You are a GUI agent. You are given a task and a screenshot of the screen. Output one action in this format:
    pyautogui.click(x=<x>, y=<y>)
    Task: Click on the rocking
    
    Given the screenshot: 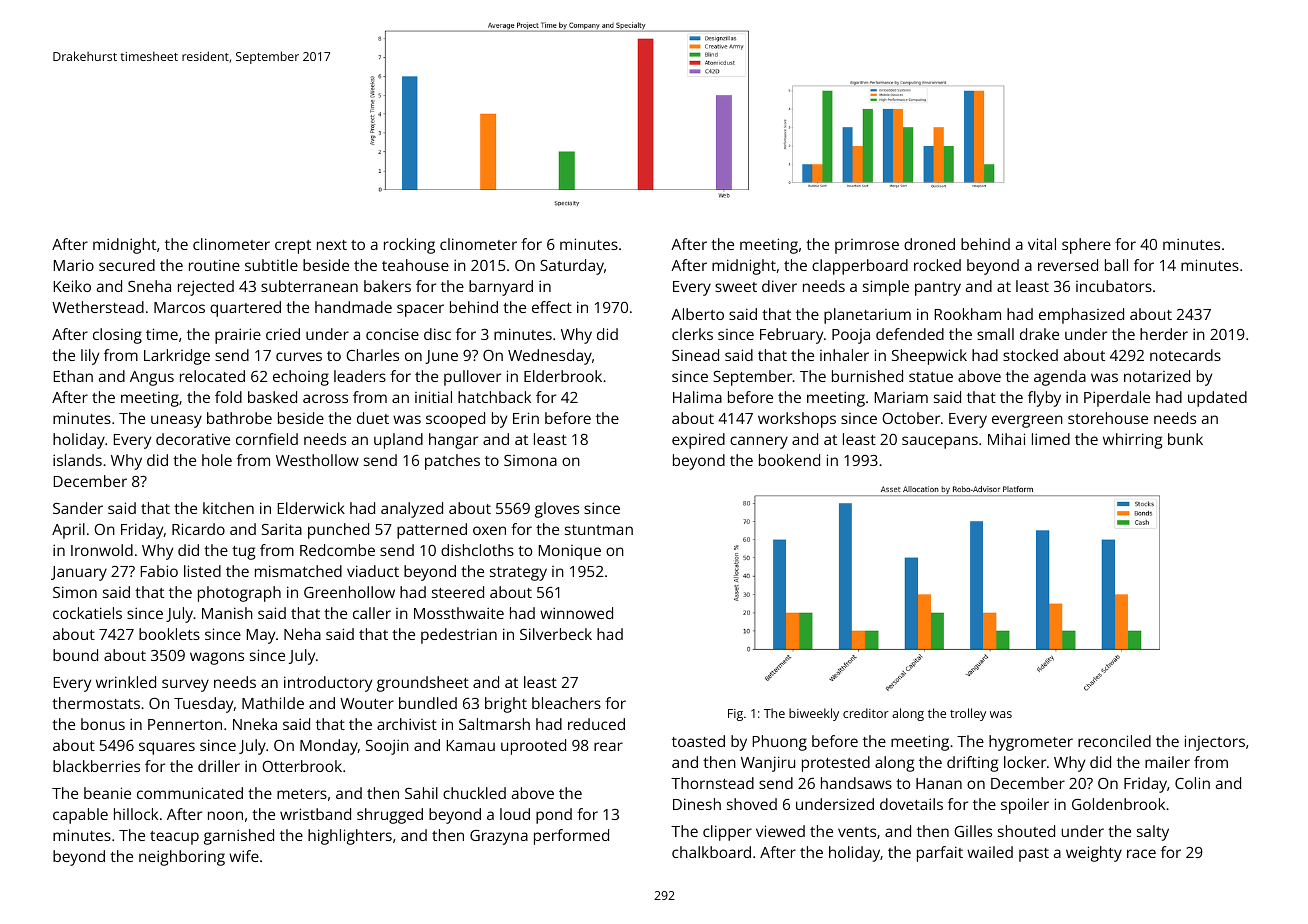 What is the action you would take?
    pyautogui.click(x=409, y=246)
